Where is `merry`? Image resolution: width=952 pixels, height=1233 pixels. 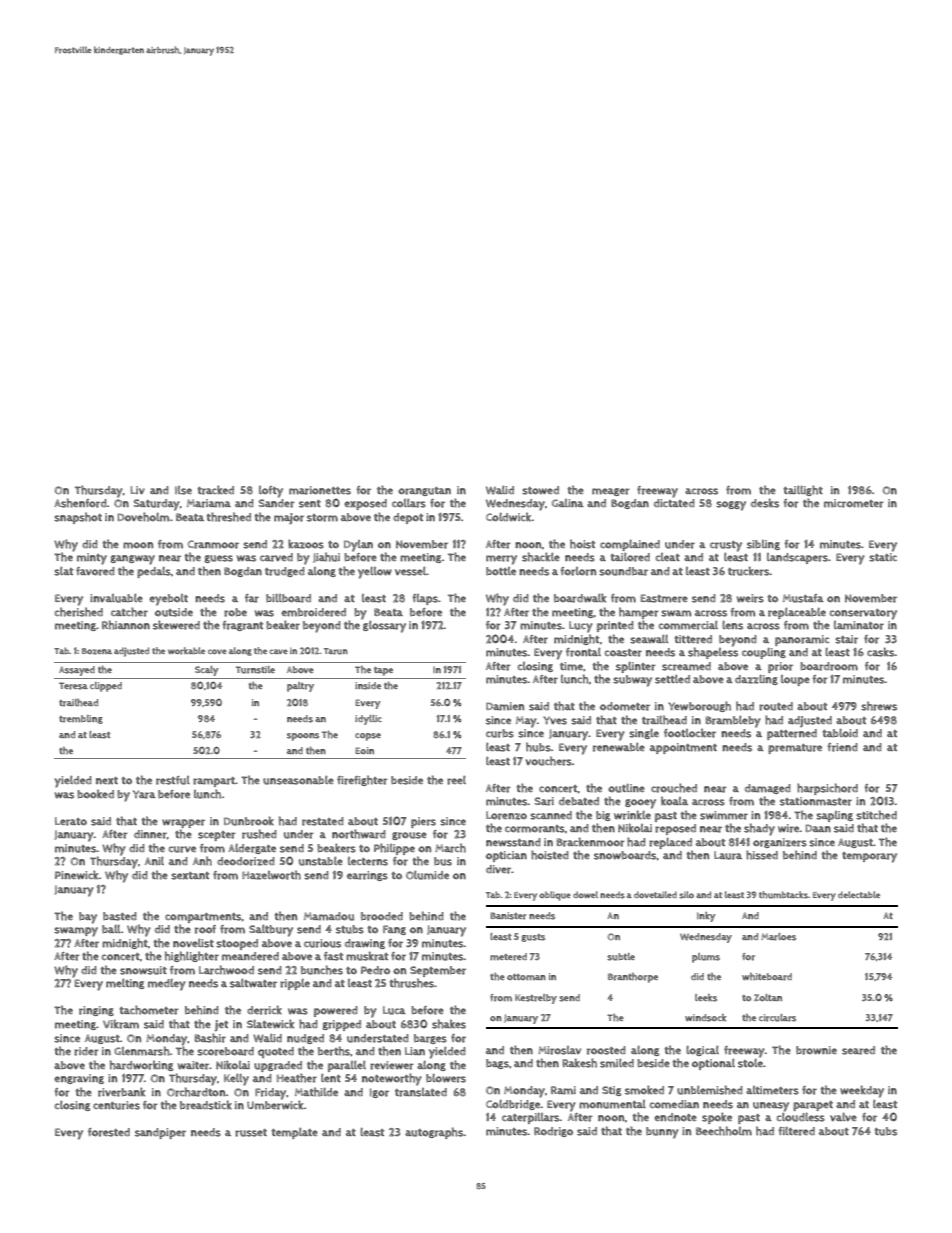
merry is located at coordinates (501, 560).
